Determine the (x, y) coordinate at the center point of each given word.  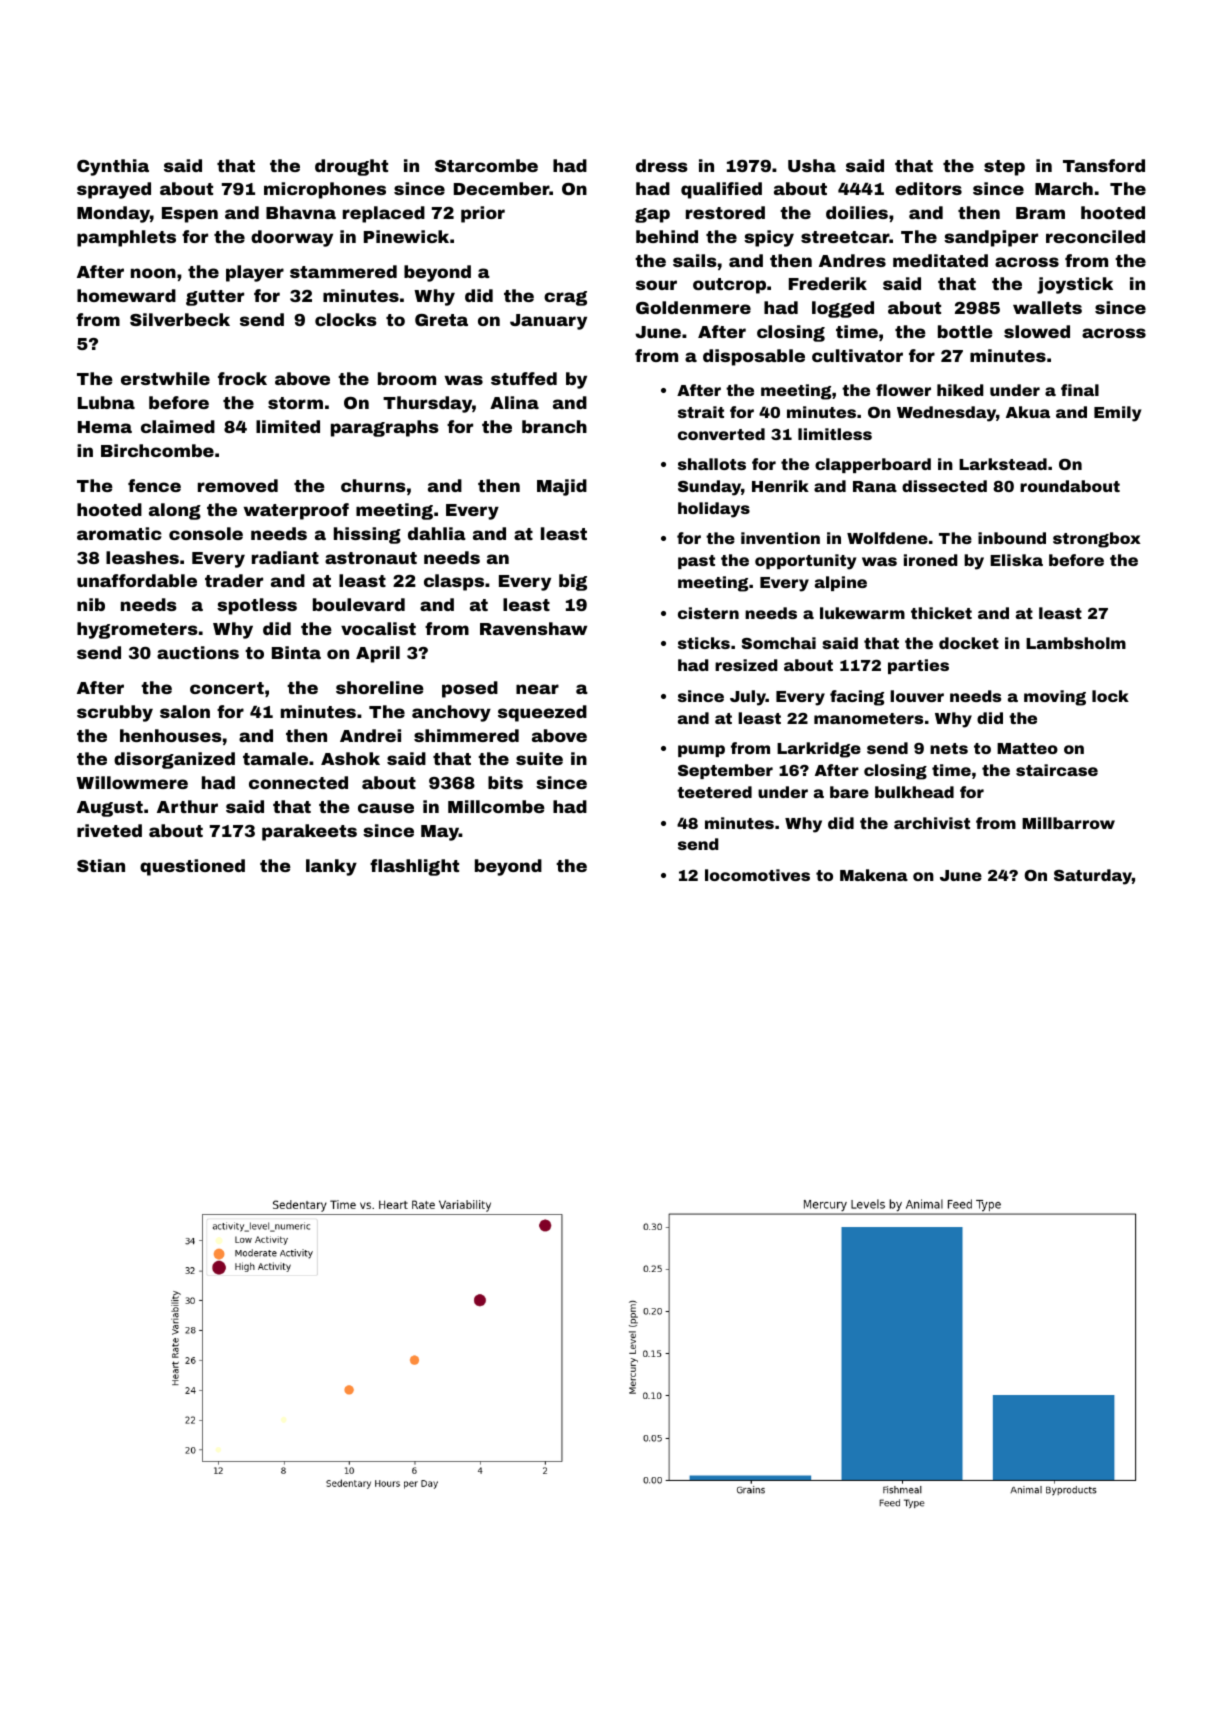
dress (662, 165)
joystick (1075, 285)
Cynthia (113, 167)
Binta (296, 652)
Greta (441, 320)
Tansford (1104, 165)
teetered (714, 792)
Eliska (1016, 560)
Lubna (106, 402)
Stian (101, 865)
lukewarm (862, 613)
